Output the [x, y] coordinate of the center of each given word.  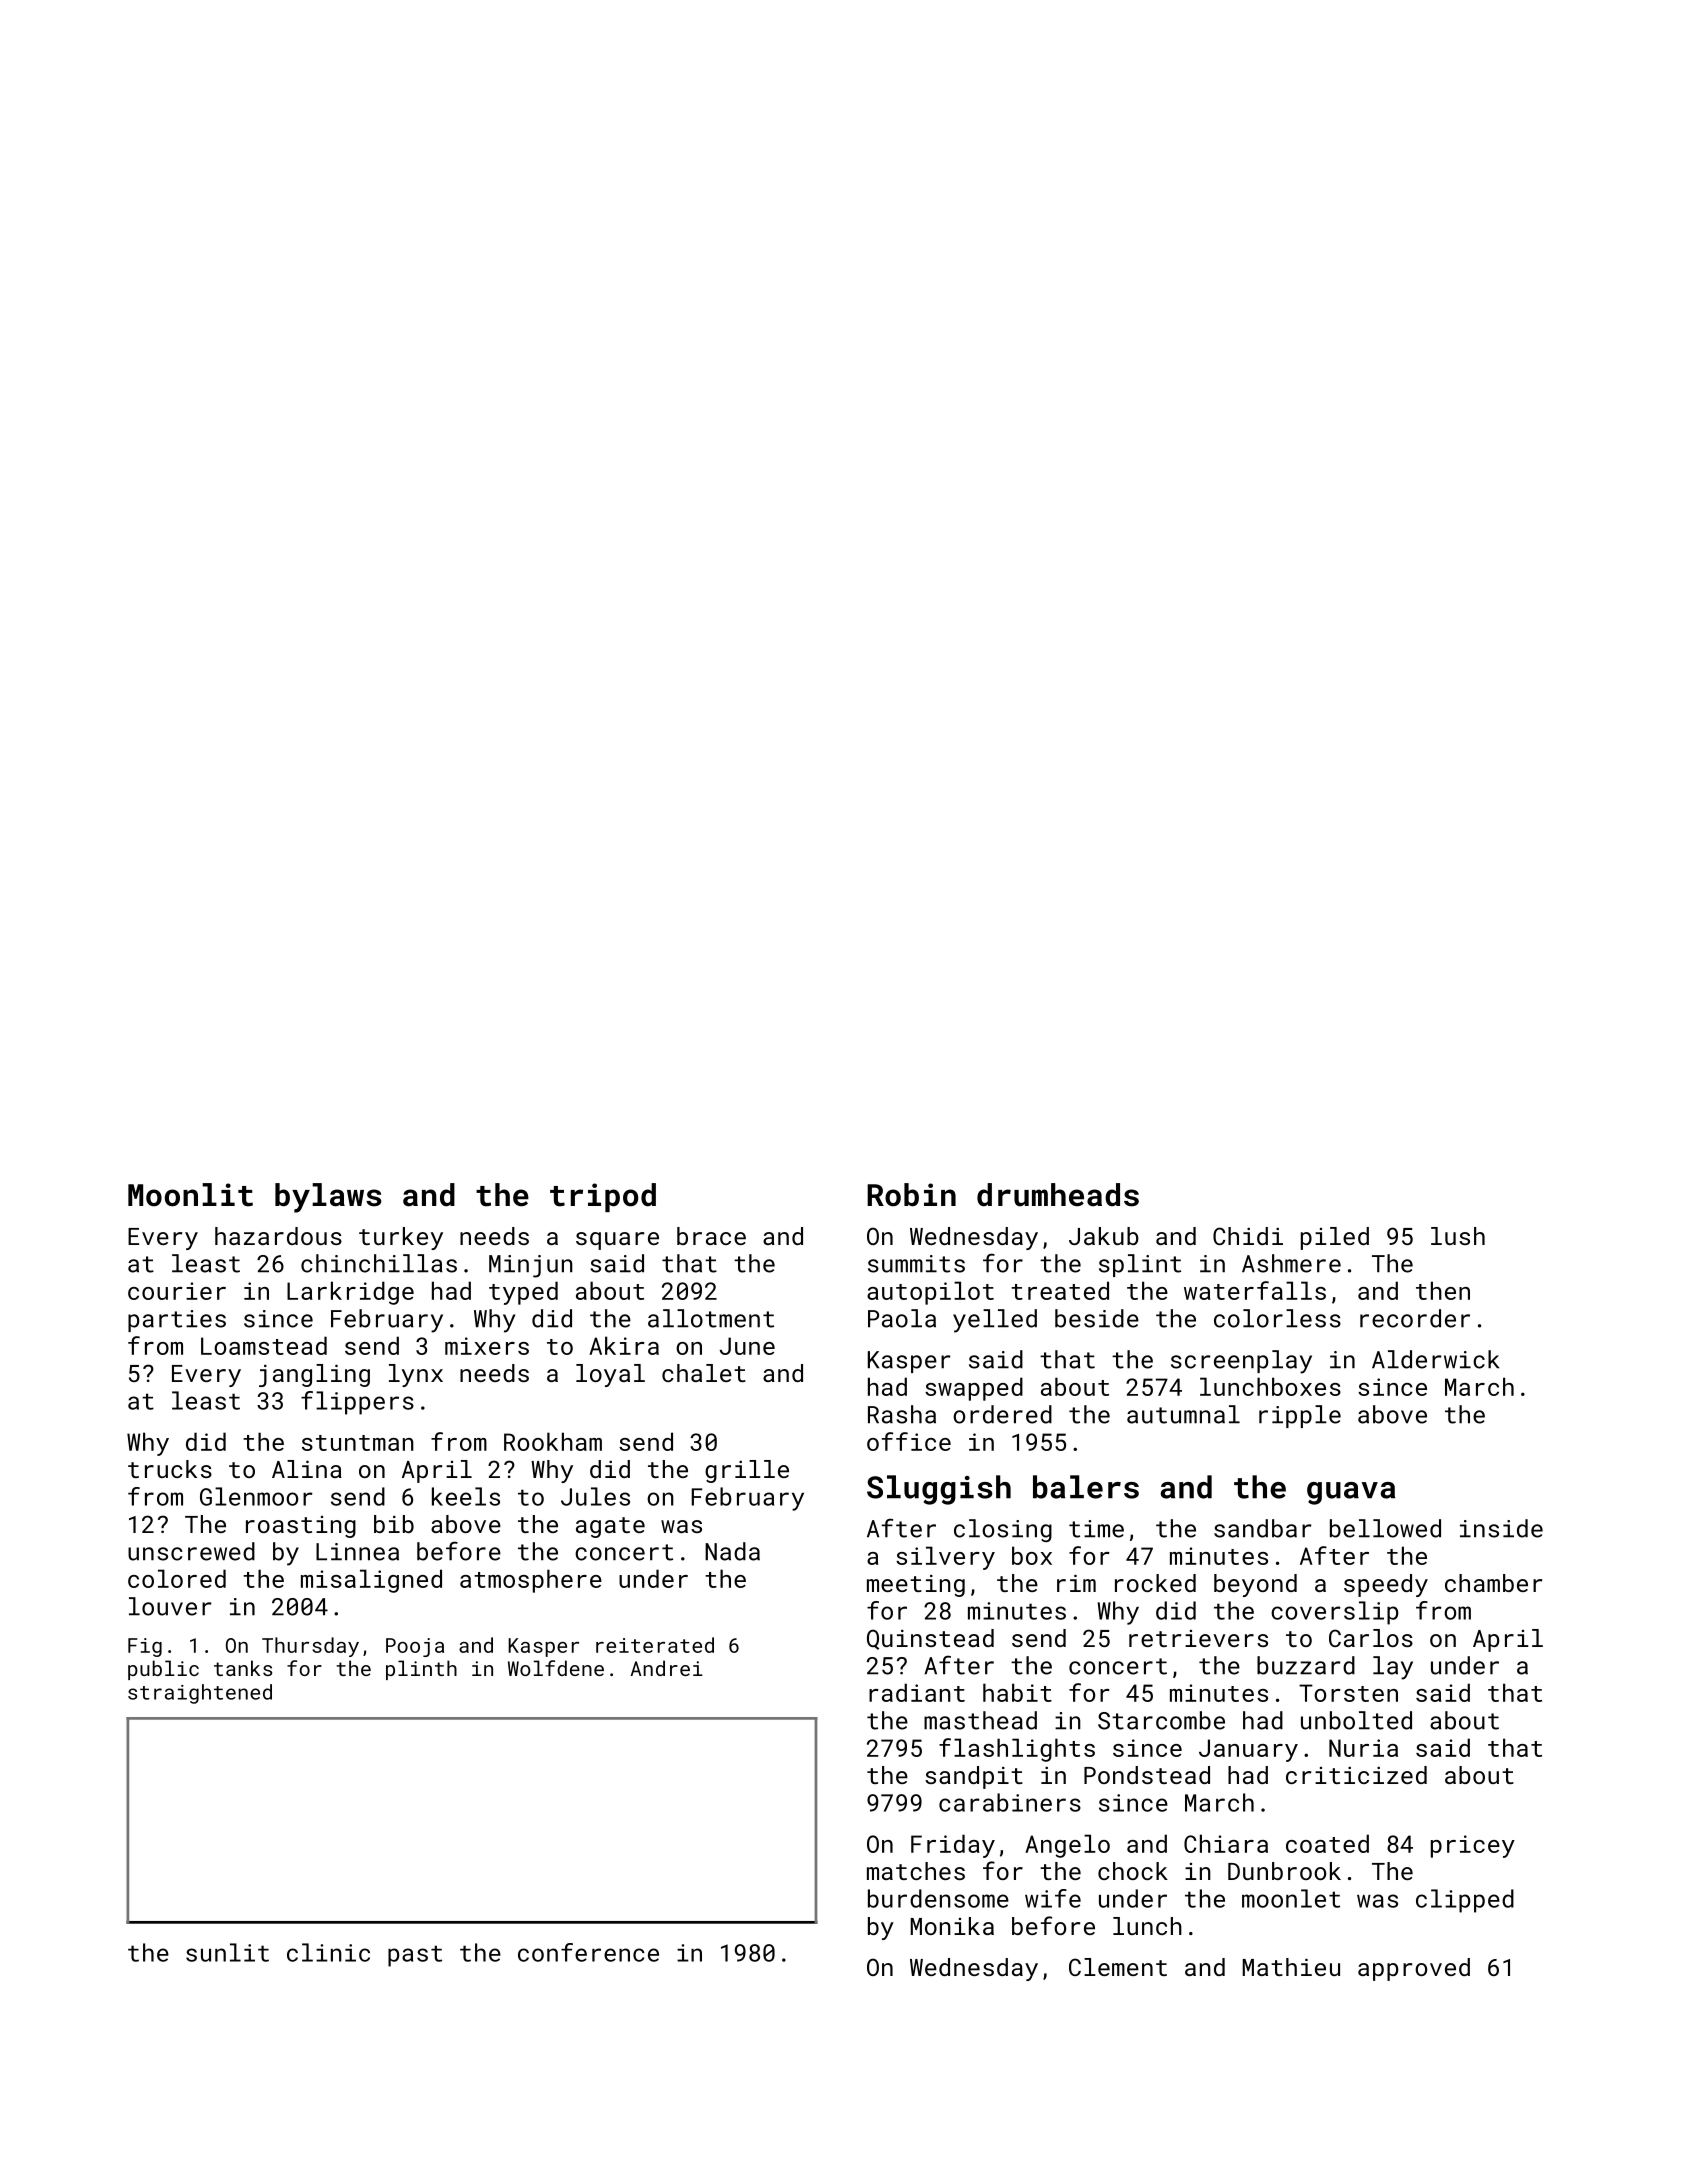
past [415, 1956]
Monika [952, 1926]
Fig [145, 1647]
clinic [328, 1952]
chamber [1493, 1583]
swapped [974, 1389]
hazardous [278, 1236]
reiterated [655, 1645]
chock [1133, 1871]
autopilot [930, 1293]
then [1443, 1290]
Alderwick [1435, 1359]
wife [1053, 1898]
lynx [416, 1375]
